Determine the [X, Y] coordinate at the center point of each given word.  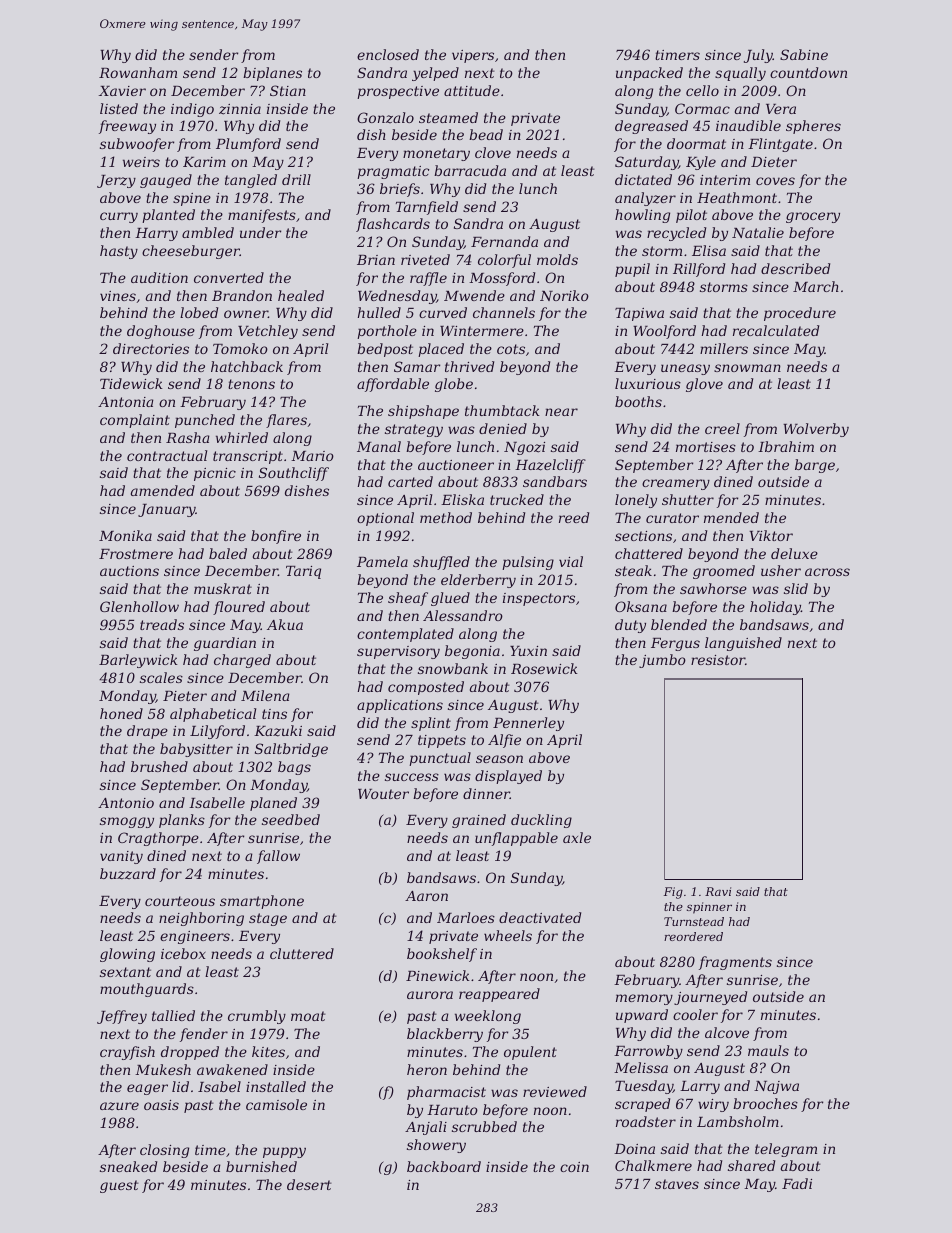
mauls [768, 1050]
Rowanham [138, 72]
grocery [813, 217]
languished [743, 644]
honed [121, 713]
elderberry [478, 581]
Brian [376, 260]
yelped [435, 74]
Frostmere [136, 554]
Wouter [383, 794]
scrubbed [484, 1126]
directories [151, 348]
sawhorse [713, 588]
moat [308, 1016]
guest [119, 1186]
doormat [696, 143]
